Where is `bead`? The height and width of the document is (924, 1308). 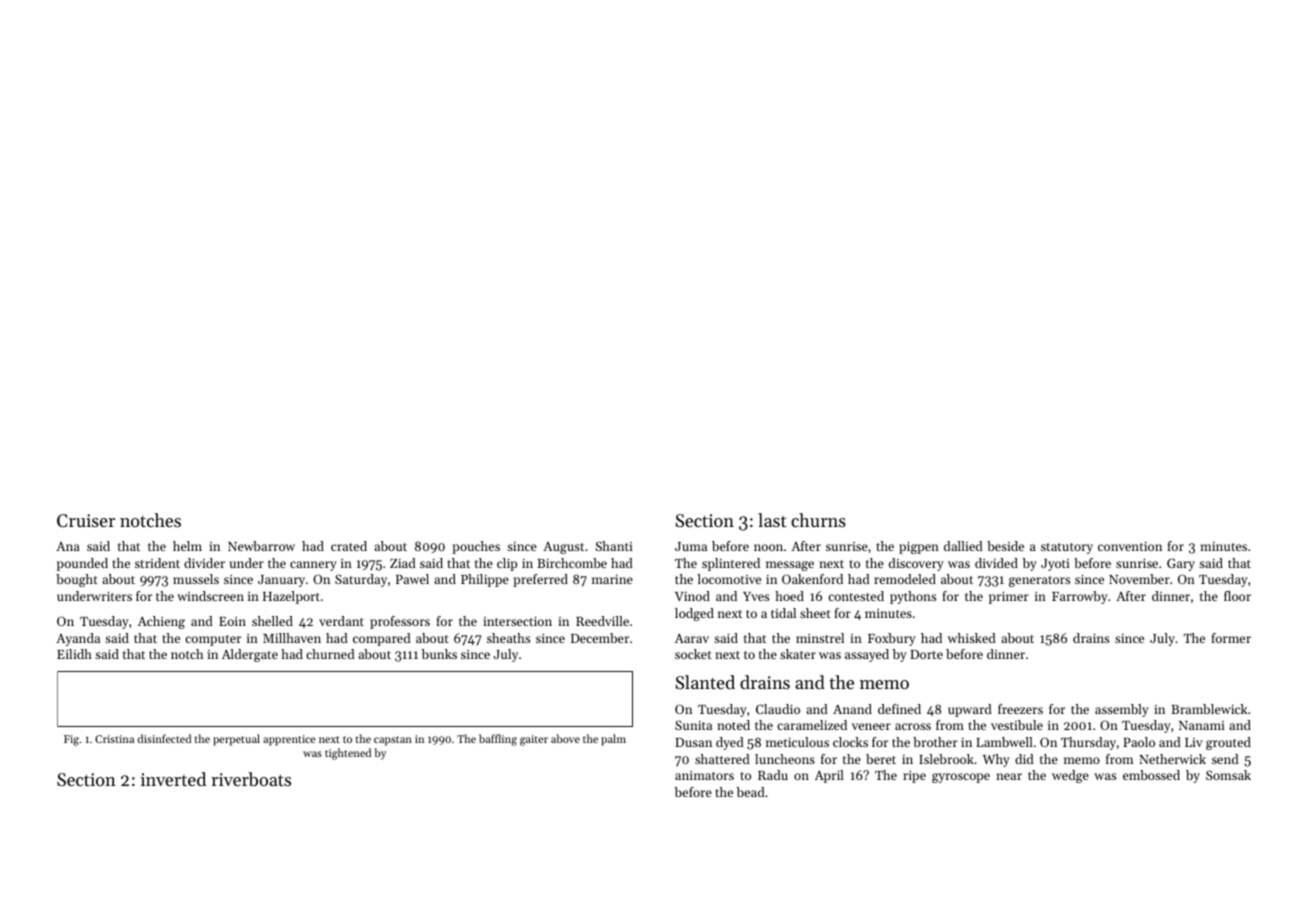 bead is located at coordinates (751, 792).
